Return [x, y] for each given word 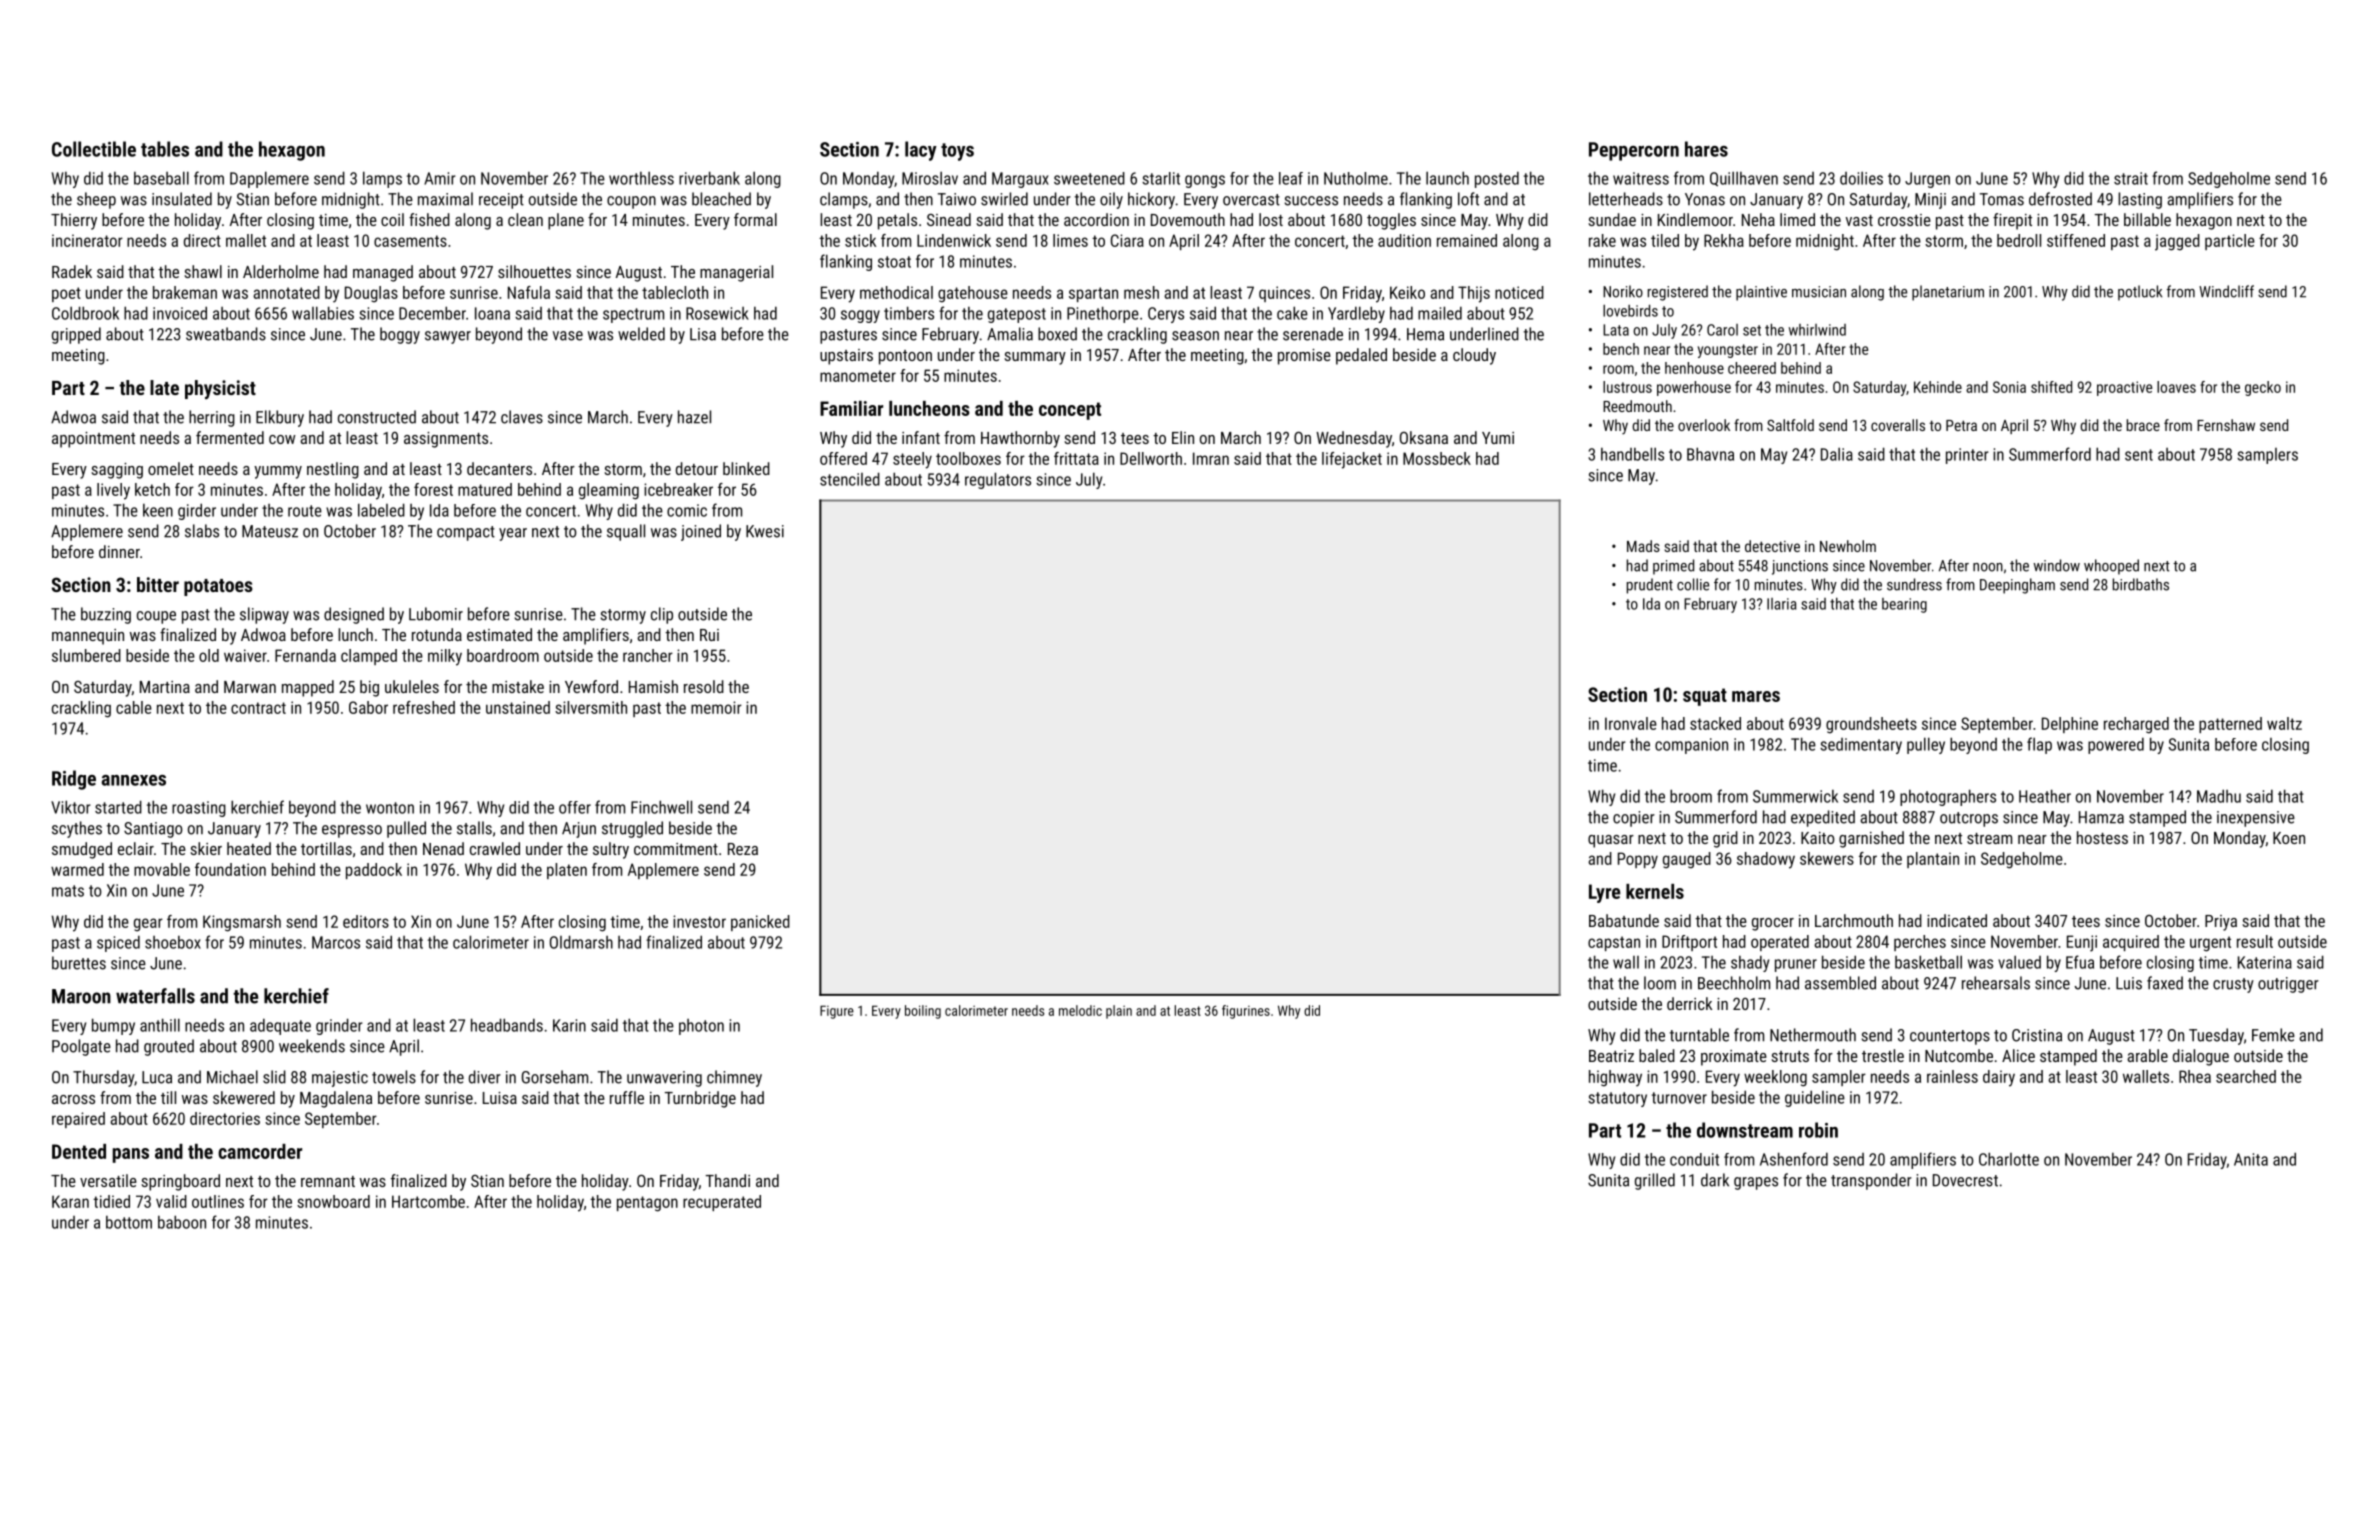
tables [165, 149]
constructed [377, 417]
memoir [716, 707]
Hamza [2101, 817]
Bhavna [1710, 454]
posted [1497, 179]
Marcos [336, 942]
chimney [734, 1078]
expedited [1823, 818]
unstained [518, 707]
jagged [2177, 242]
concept [1070, 411]
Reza [743, 849]
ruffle [627, 1097]
